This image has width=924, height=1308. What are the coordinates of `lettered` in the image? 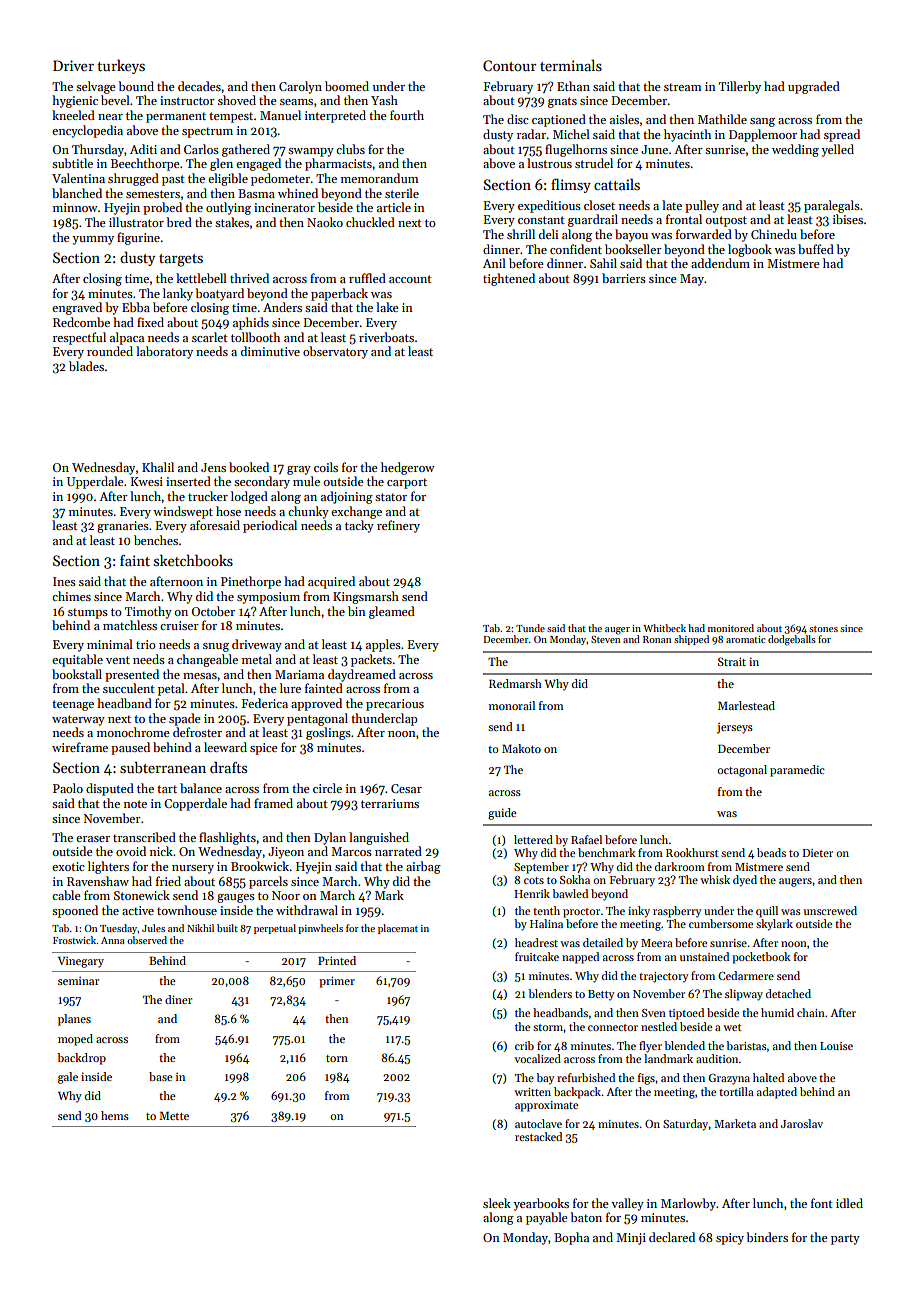 It's located at (533, 839).
